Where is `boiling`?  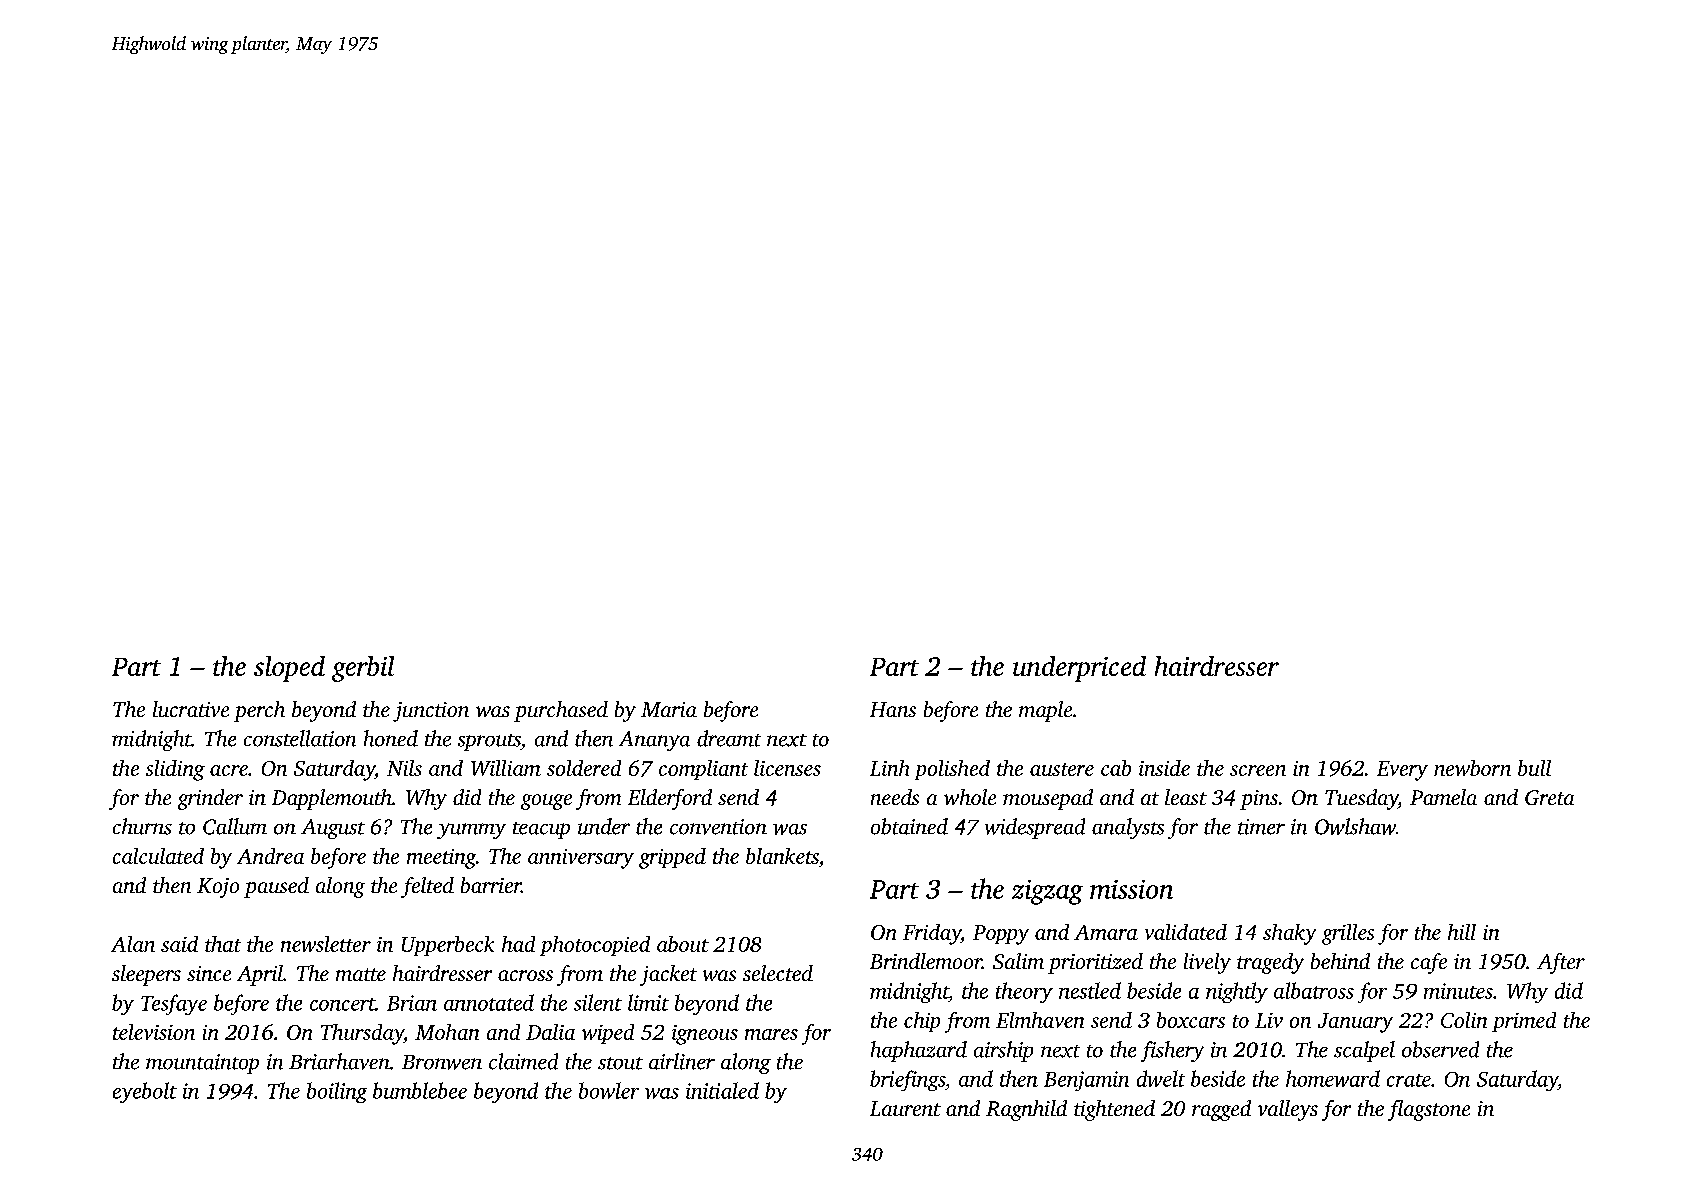
boiling is located at coordinates (337, 1092).
